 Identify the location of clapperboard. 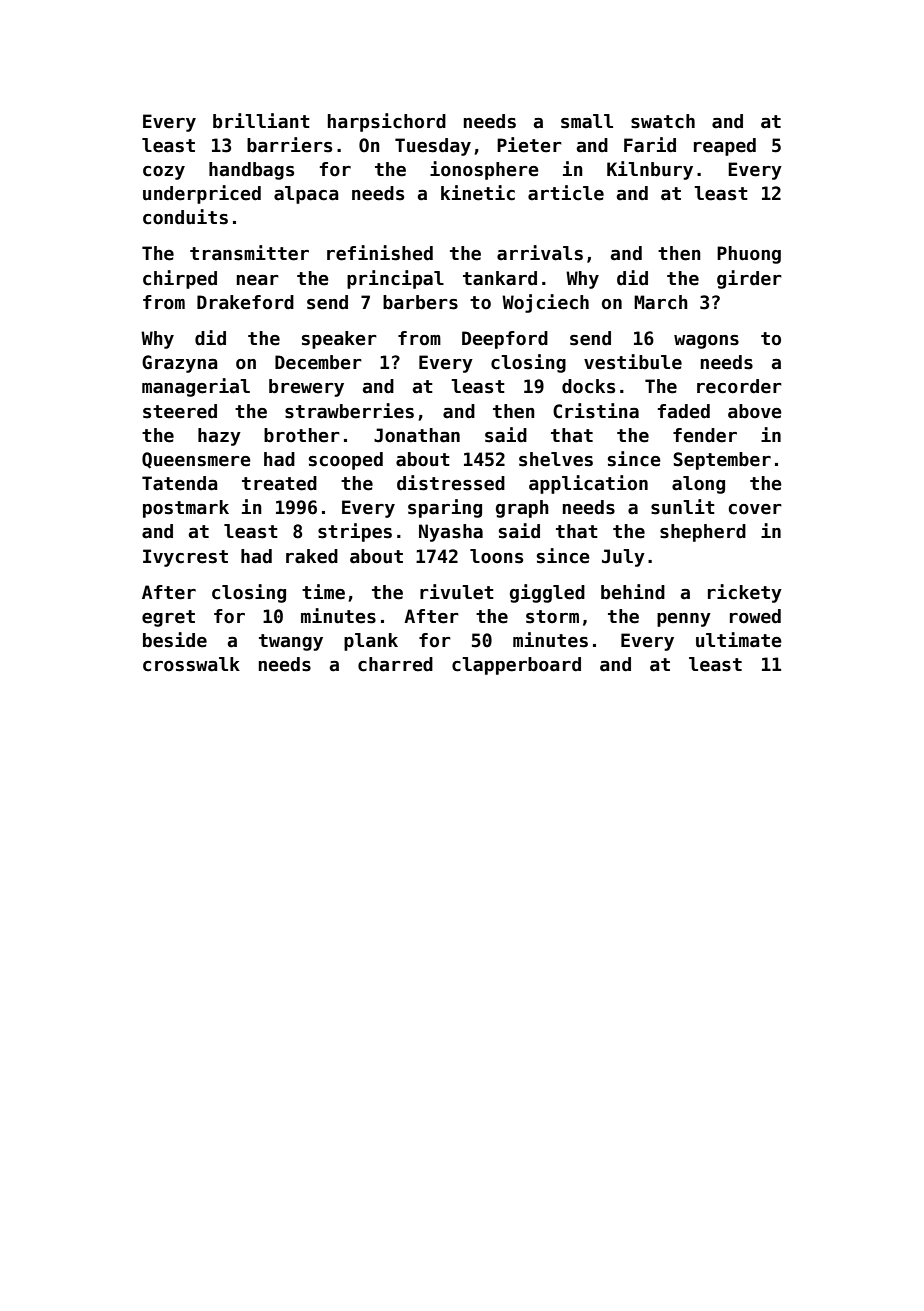
(516, 666).
